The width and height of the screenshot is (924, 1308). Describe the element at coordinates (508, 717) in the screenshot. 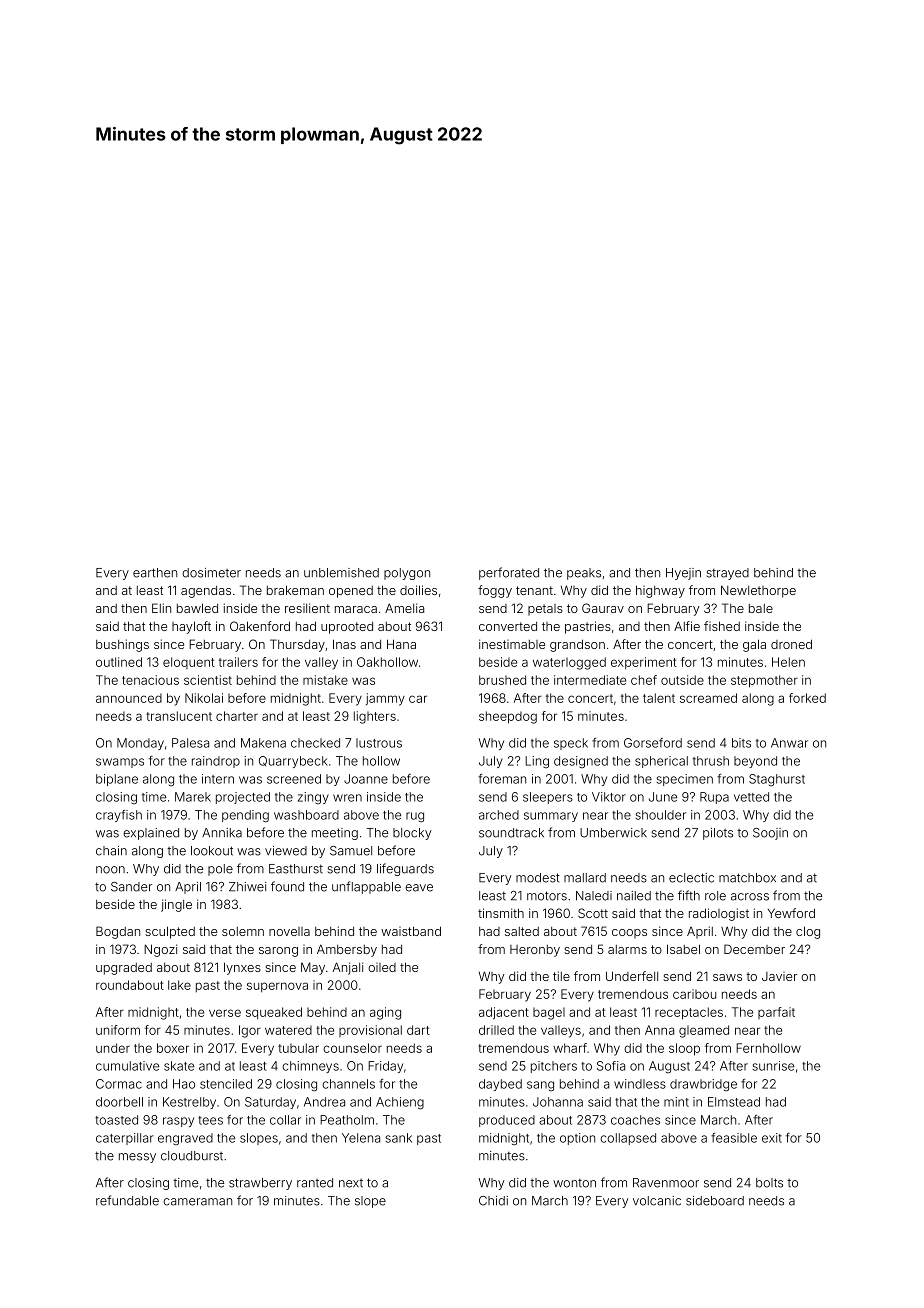

I see `sheepdog` at that location.
